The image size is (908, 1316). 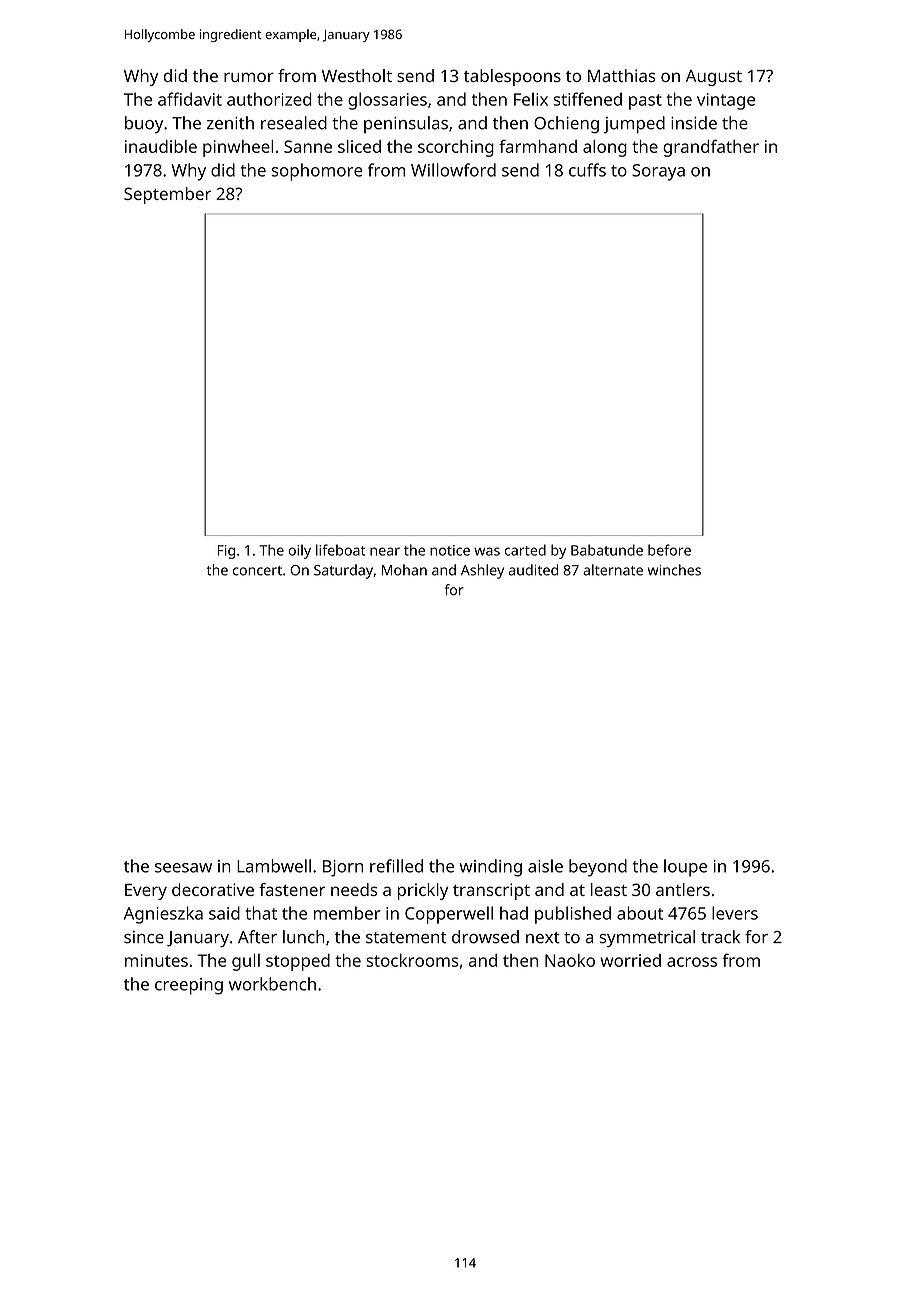 I want to click on stockrooms, so click(x=412, y=960).
